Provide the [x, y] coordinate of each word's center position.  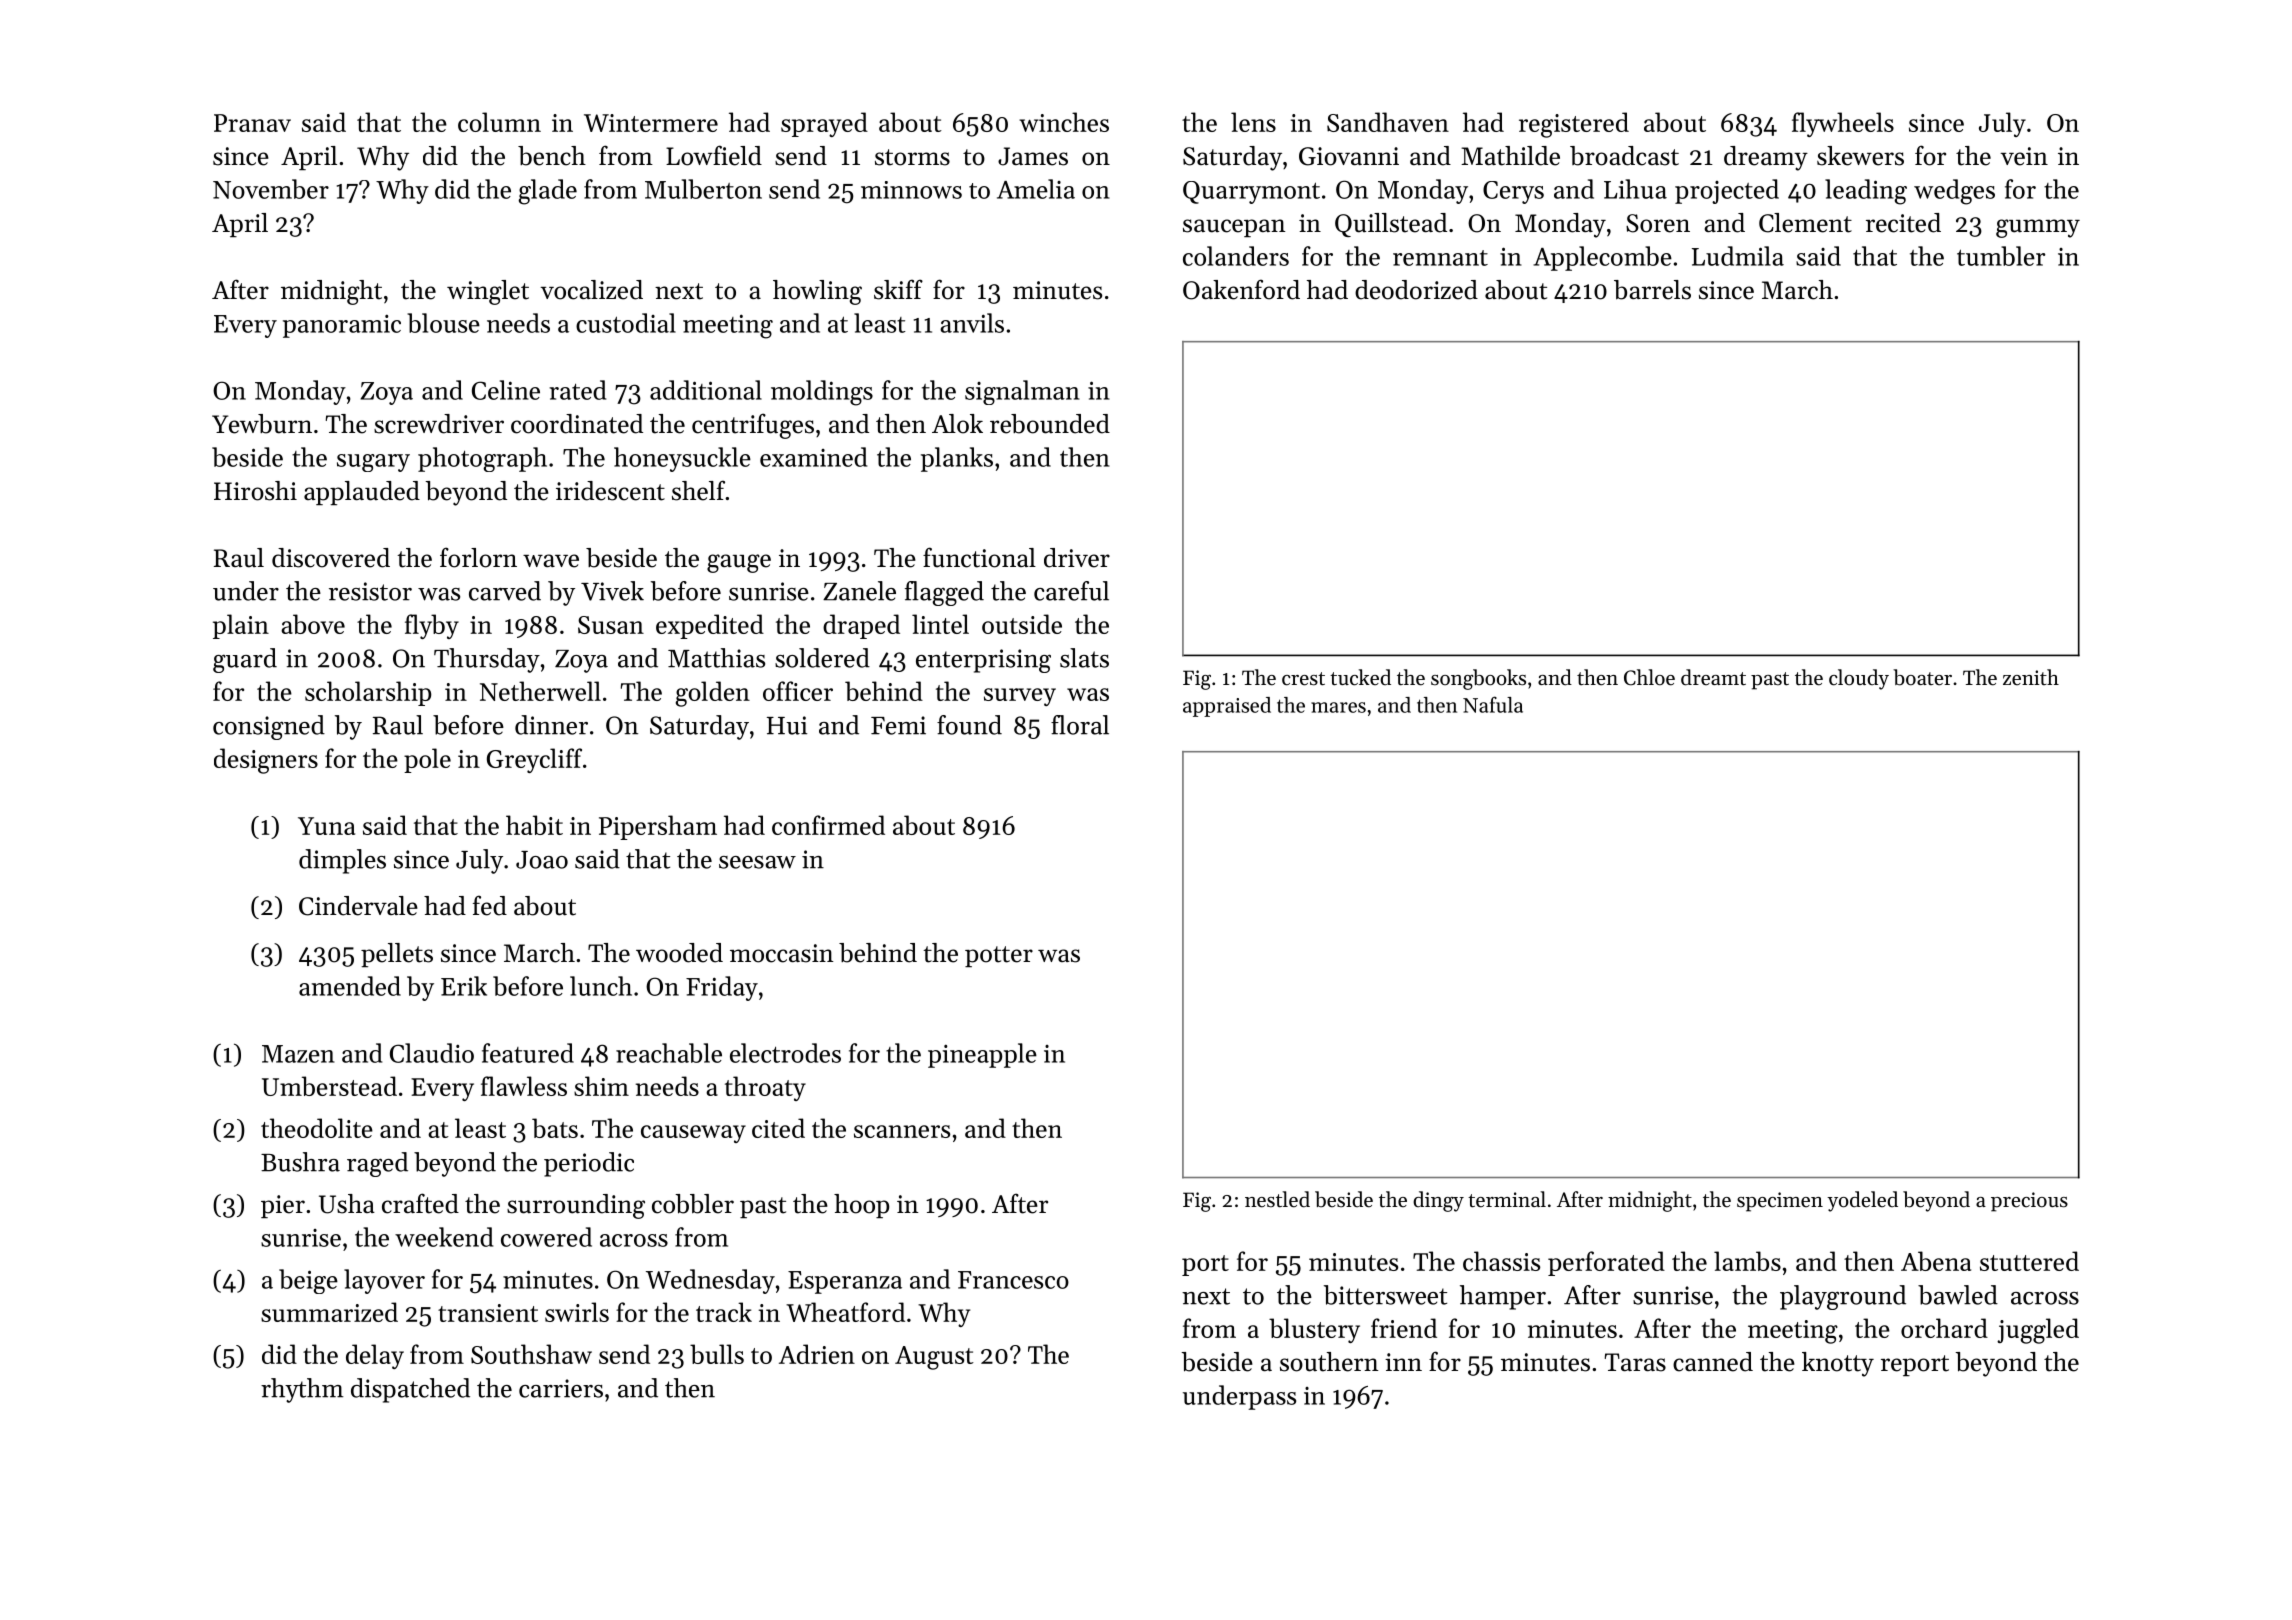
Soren [1658, 223]
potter [999, 956]
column [499, 122]
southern [1329, 1362]
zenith [2031, 677]
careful [1071, 591]
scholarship [368, 693]
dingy [1438, 1201]
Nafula [1493, 704]
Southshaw [531, 1354]
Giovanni [1349, 156]
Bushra [300, 1162]
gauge [739, 563]
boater [1922, 677]
